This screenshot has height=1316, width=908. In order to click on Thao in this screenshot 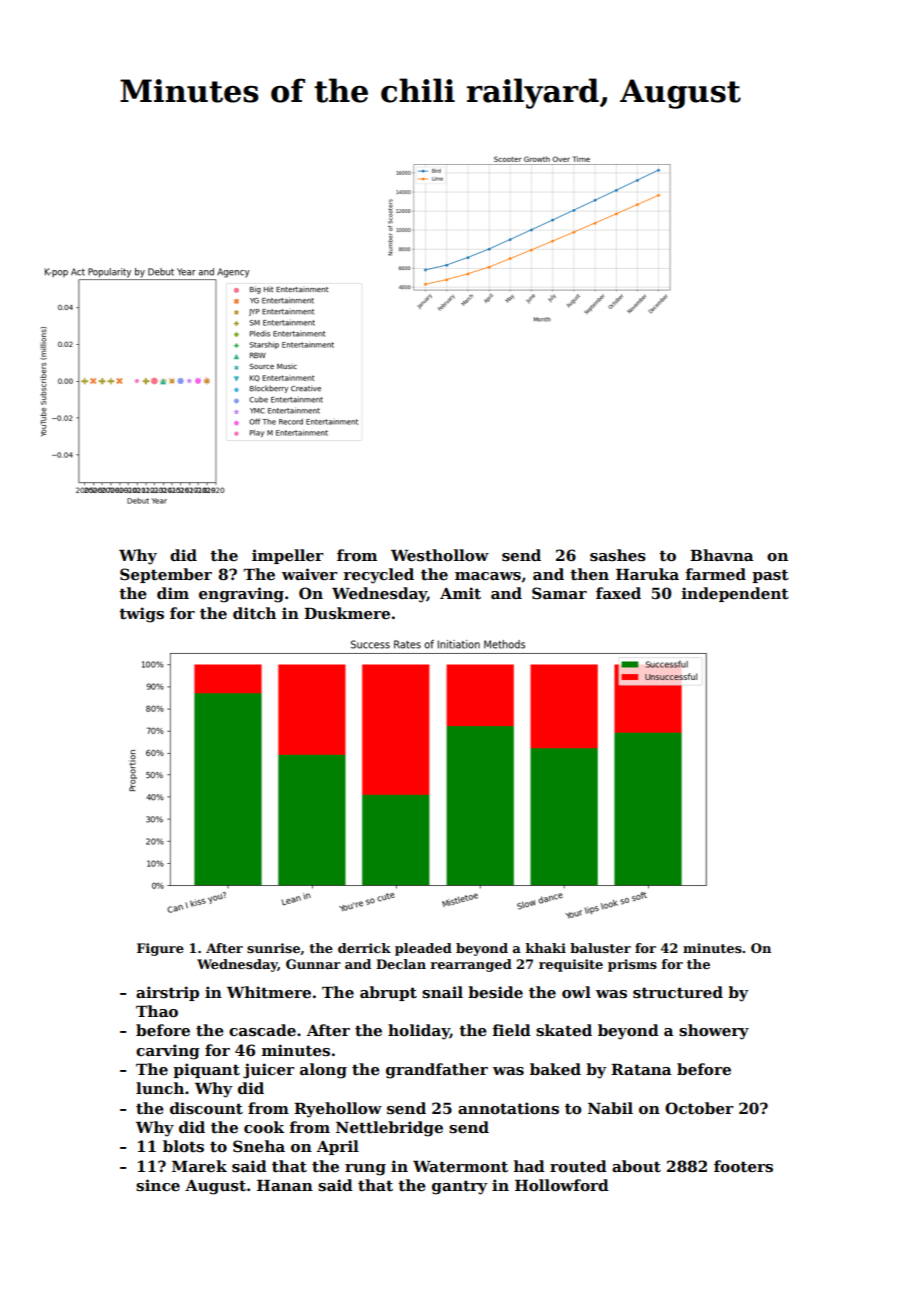, I will do `click(157, 1011)`.
